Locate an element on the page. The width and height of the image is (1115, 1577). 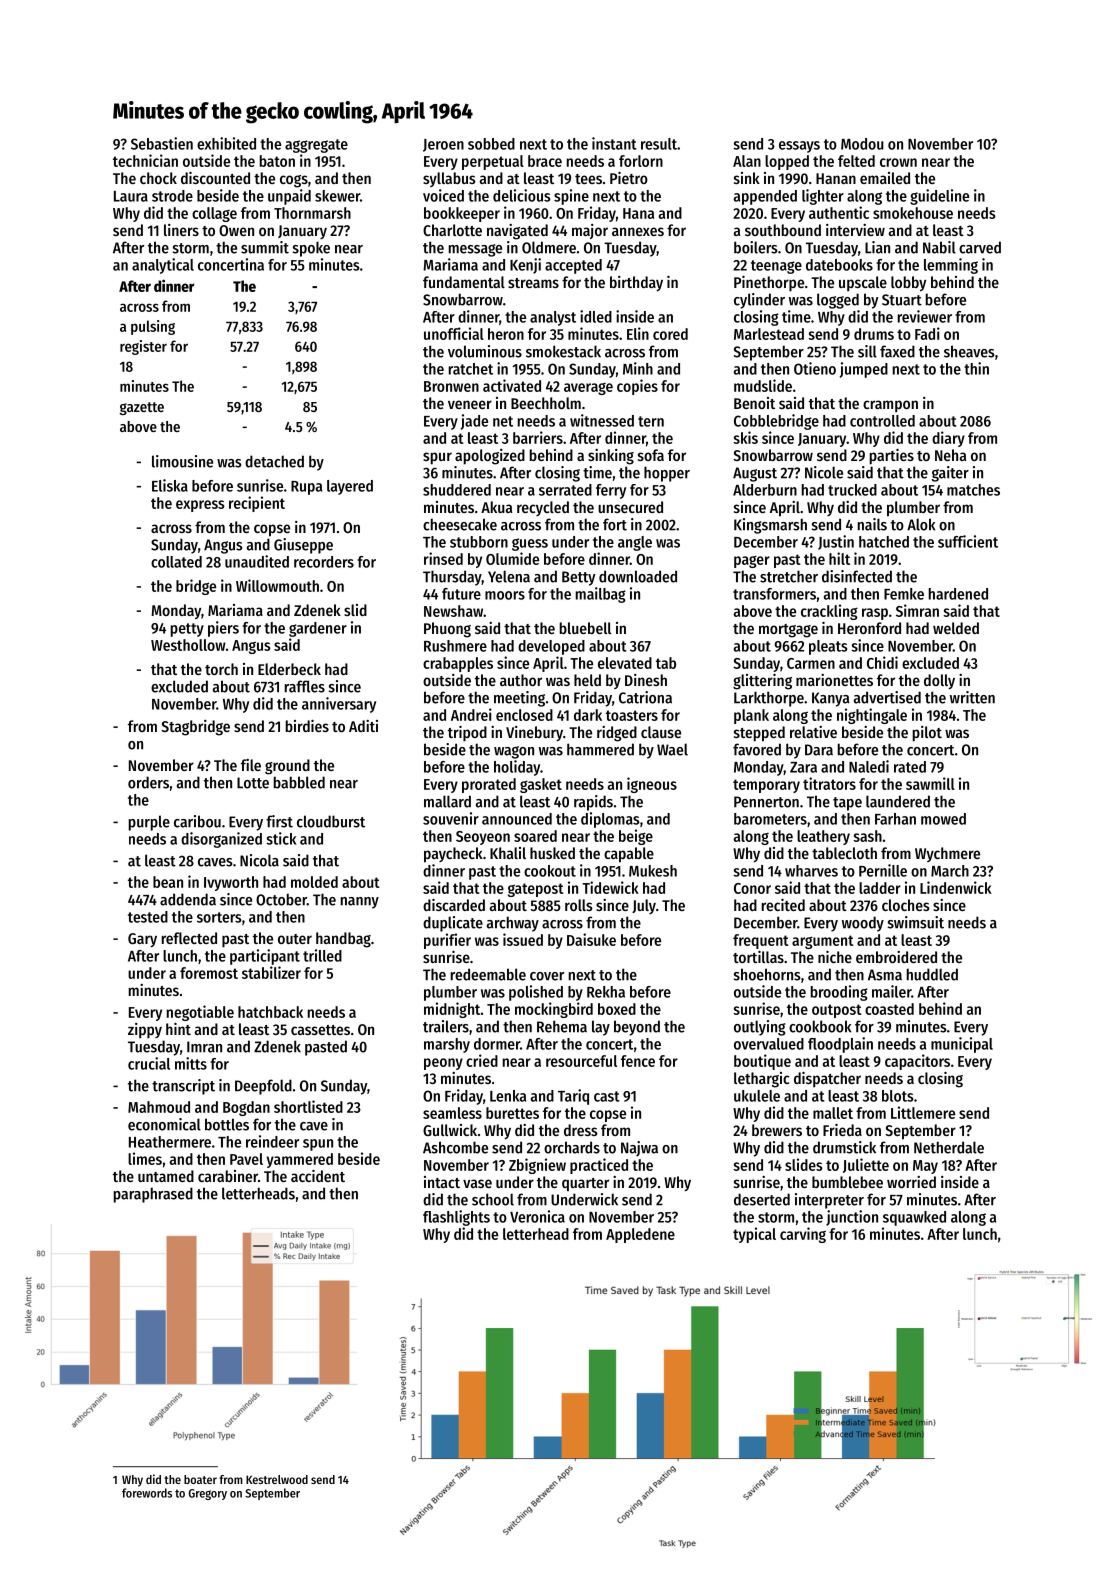
carving is located at coordinates (803, 1235).
